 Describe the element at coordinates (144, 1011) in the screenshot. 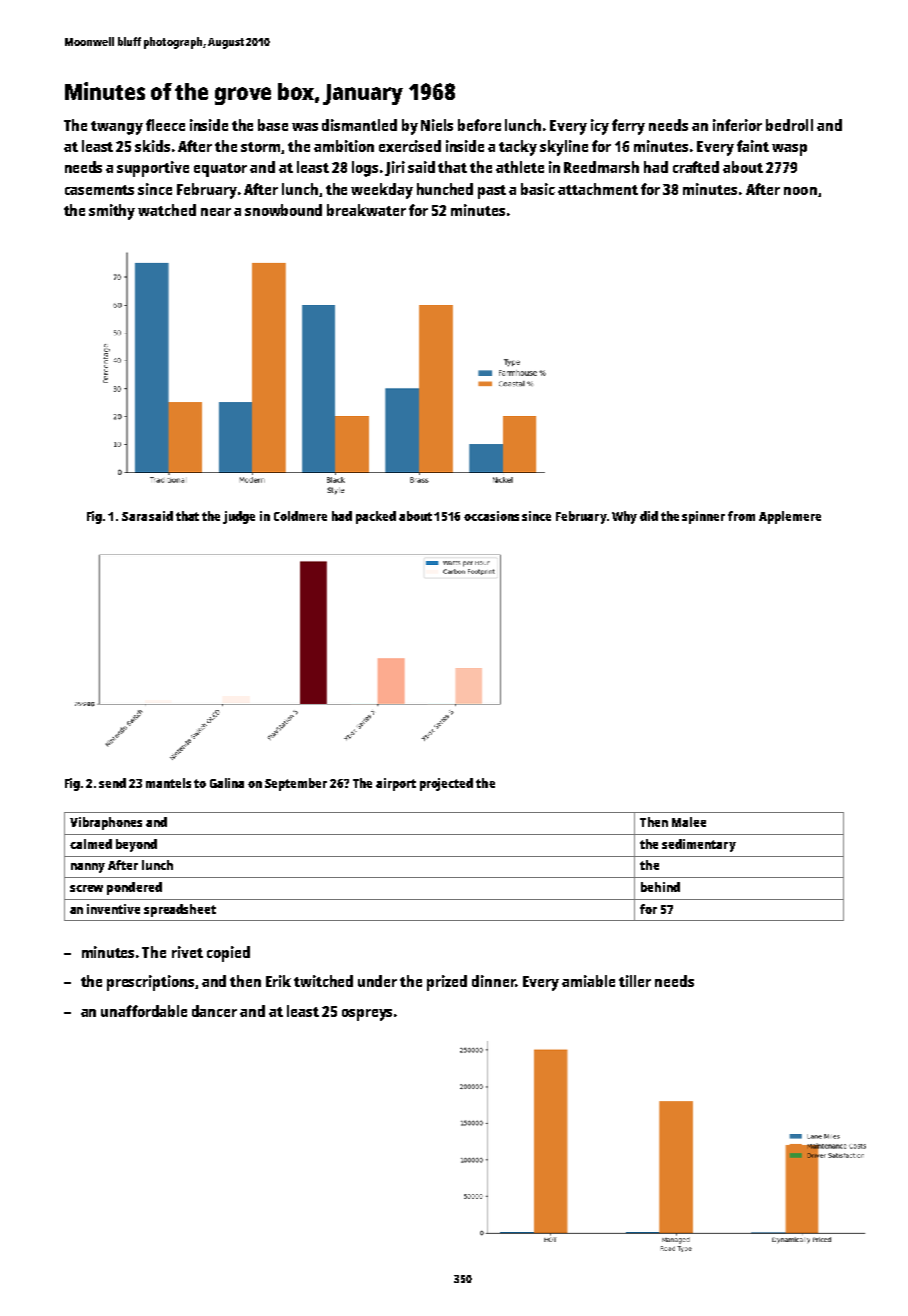

I see `unaffordable` at that location.
